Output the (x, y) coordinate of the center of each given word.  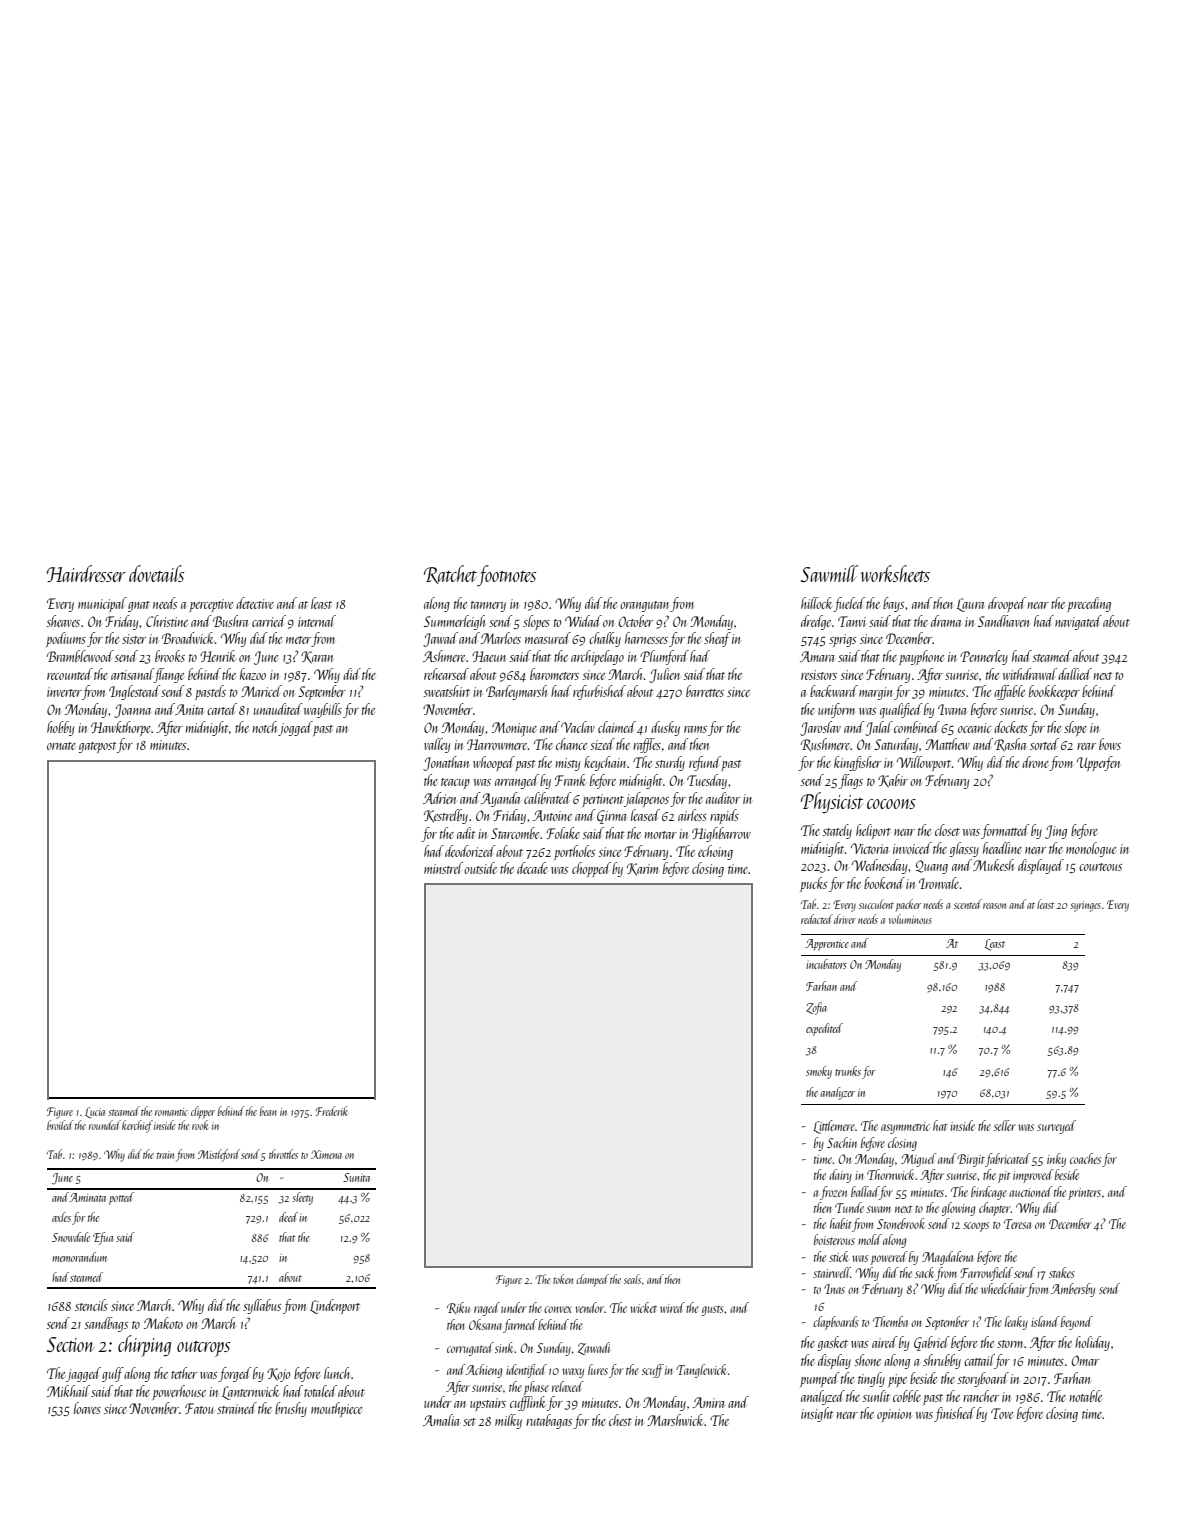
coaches (1085, 1158)
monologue (1091, 849)
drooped (1007, 604)
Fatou (199, 1408)
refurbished (599, 692)
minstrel (443, 868)
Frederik (331, 1111)
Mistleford (219, 1155)
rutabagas (549, 1421)
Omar (1085, 1360)
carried (269, 621)
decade (532, 868)
